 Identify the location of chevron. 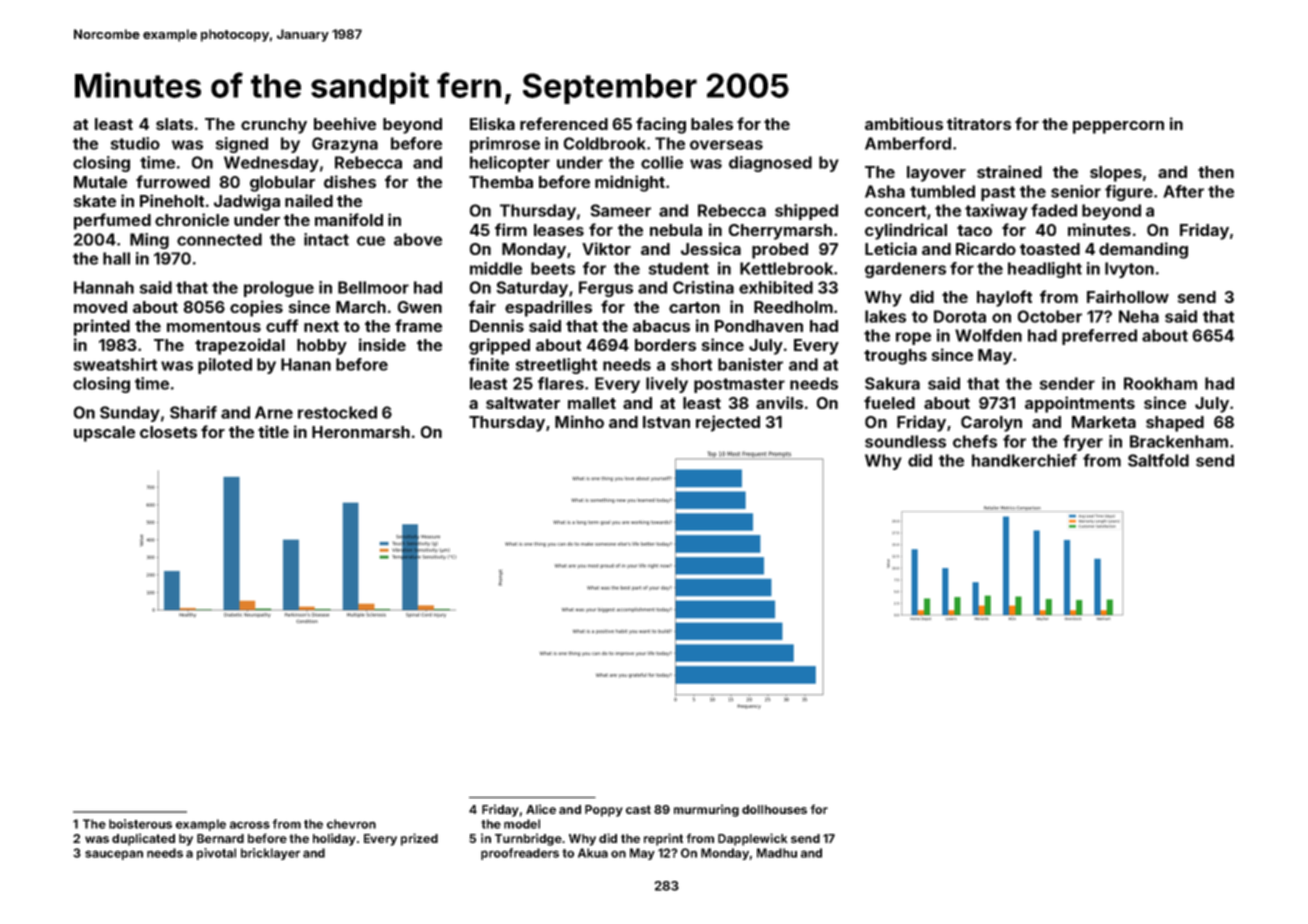
(351, 824).
